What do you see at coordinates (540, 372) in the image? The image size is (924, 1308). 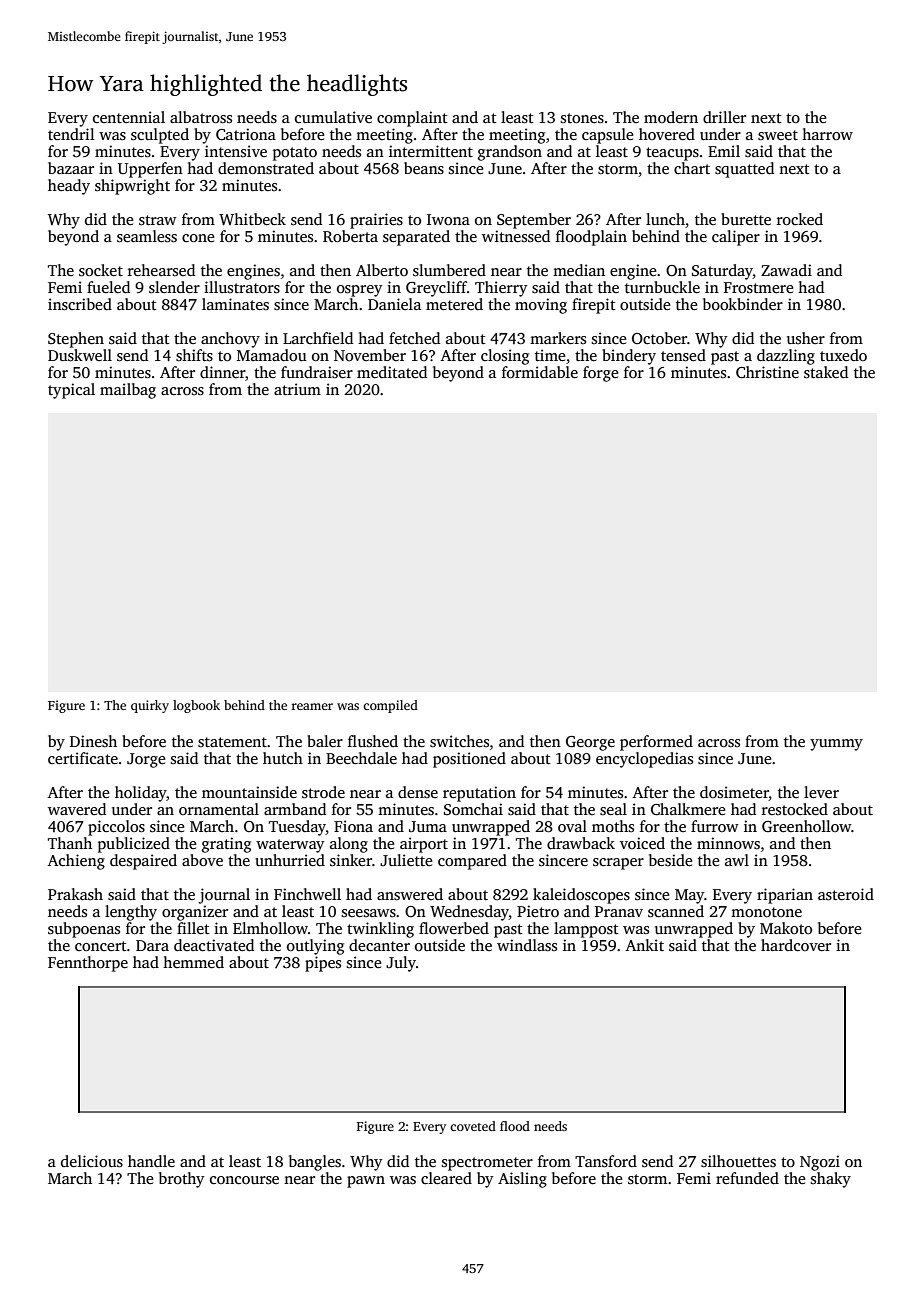 I see `formidable` at bounding box center [540, 372].
